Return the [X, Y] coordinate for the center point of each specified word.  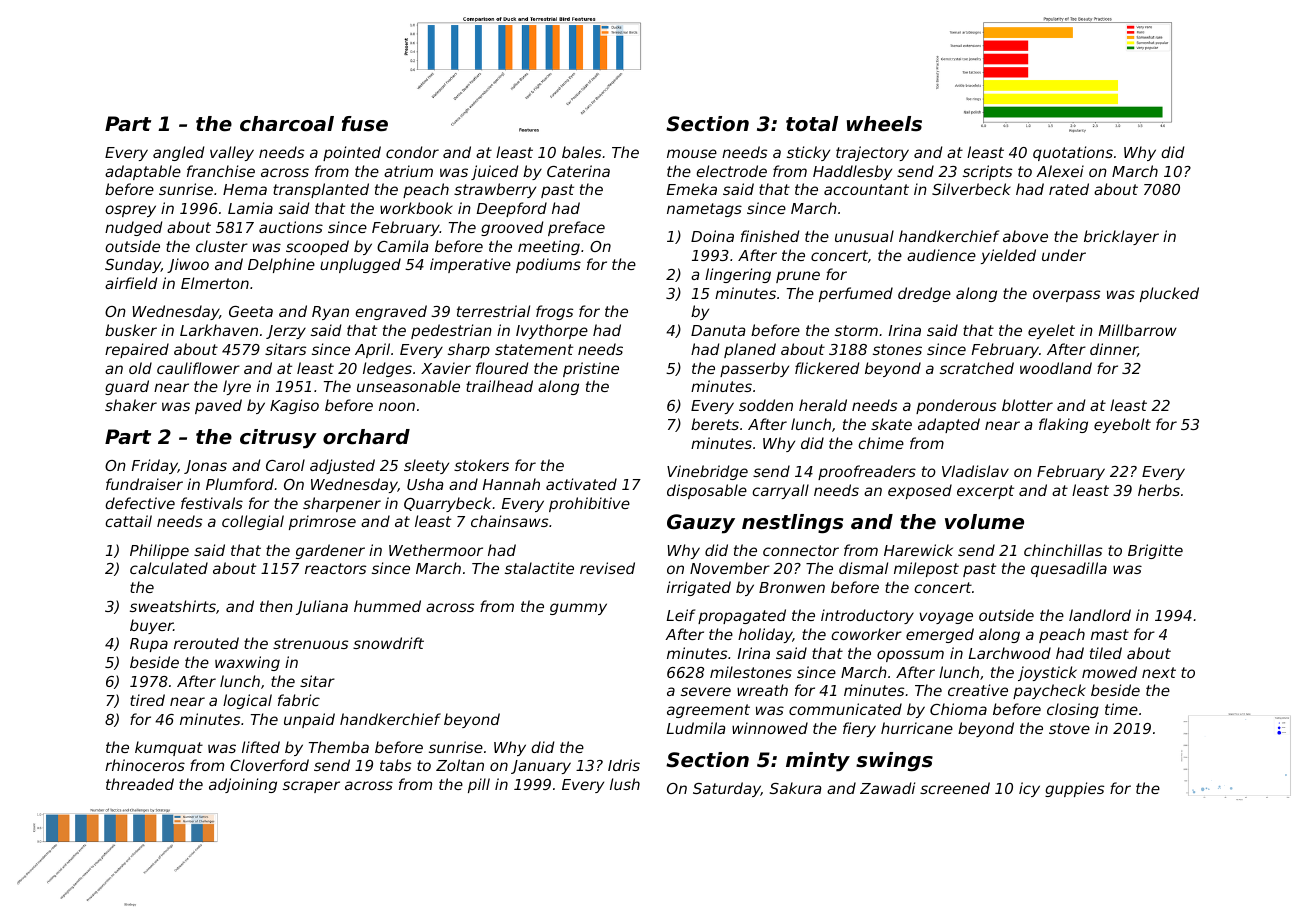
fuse [365, 124]
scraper [311, 787]
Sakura [795, 788]
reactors [335, 568]
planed [750, 350]
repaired [137, 350]
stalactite [539, 568]
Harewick [918, 550]
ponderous [956, 406]
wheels [884, 124]
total [812, 124]
